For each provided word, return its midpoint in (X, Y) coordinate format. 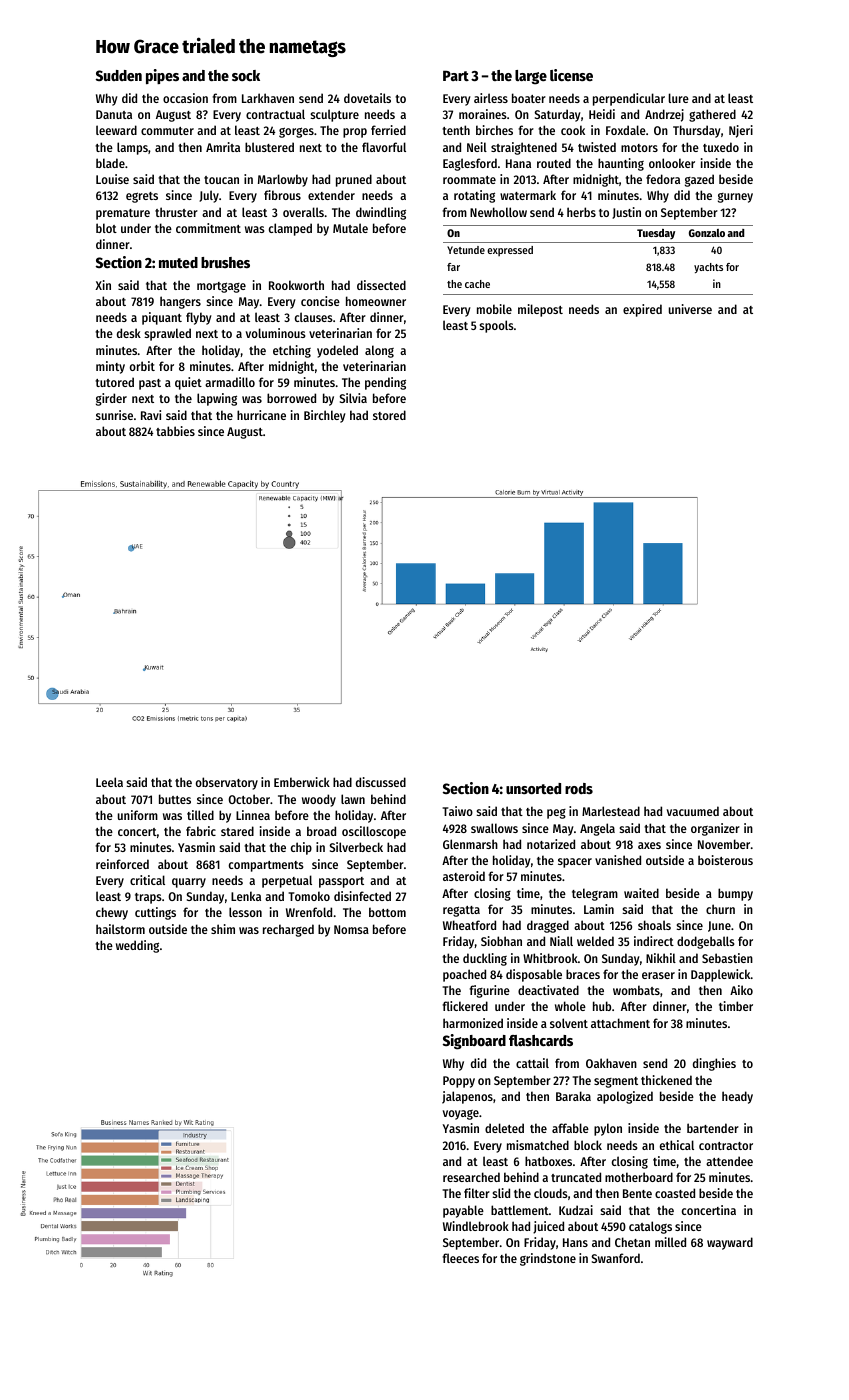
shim (223, 929)
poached (464, 975)
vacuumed (693, 811)
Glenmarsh (470, 844)
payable (463, 1211)
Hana (518, 163)
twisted (597, 147)
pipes (162, 76)
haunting (621, 164)
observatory (227, 783)
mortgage (221, 287)
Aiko (741, 990)
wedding (137, 946)
